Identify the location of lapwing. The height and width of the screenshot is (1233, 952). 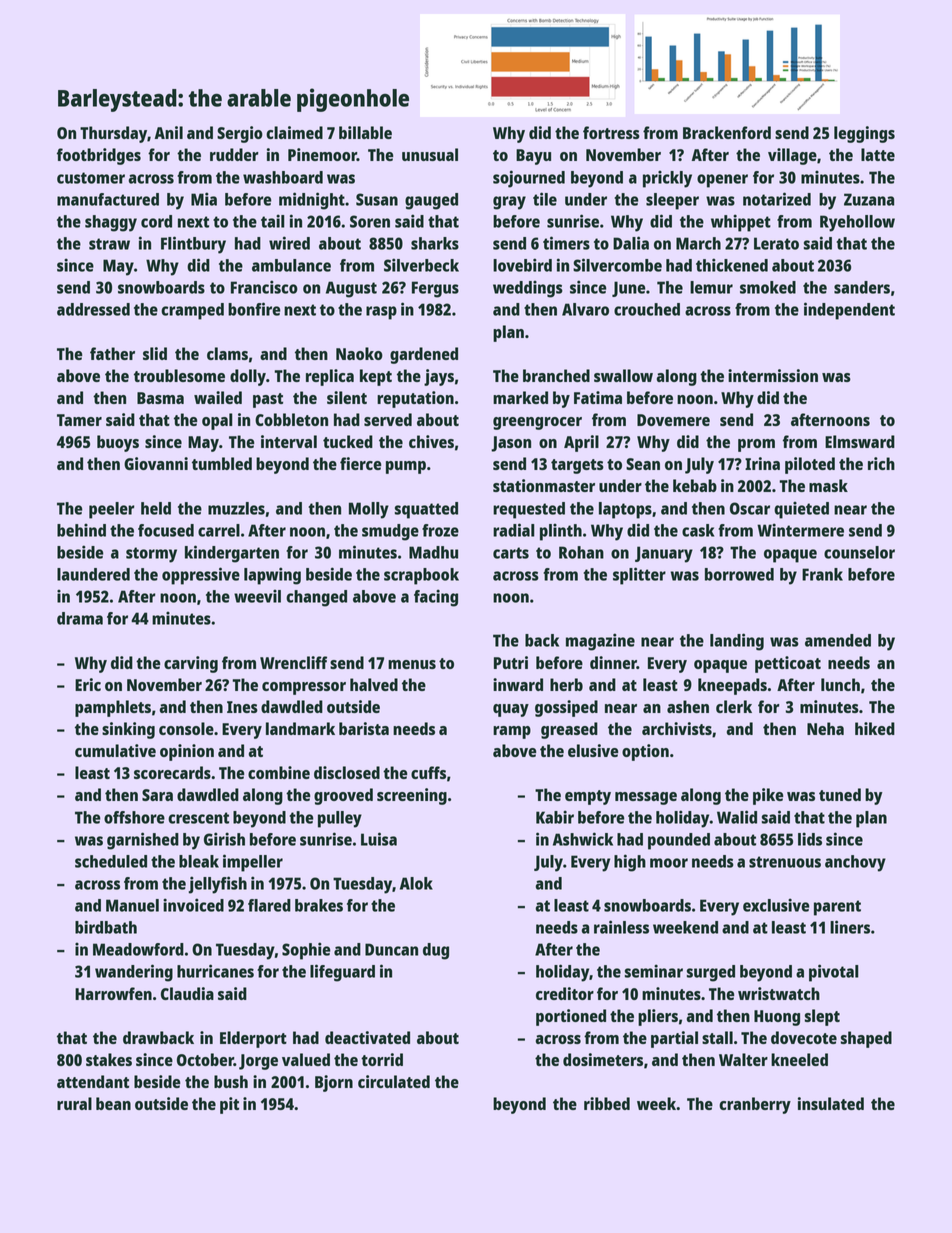
(272, 576).
